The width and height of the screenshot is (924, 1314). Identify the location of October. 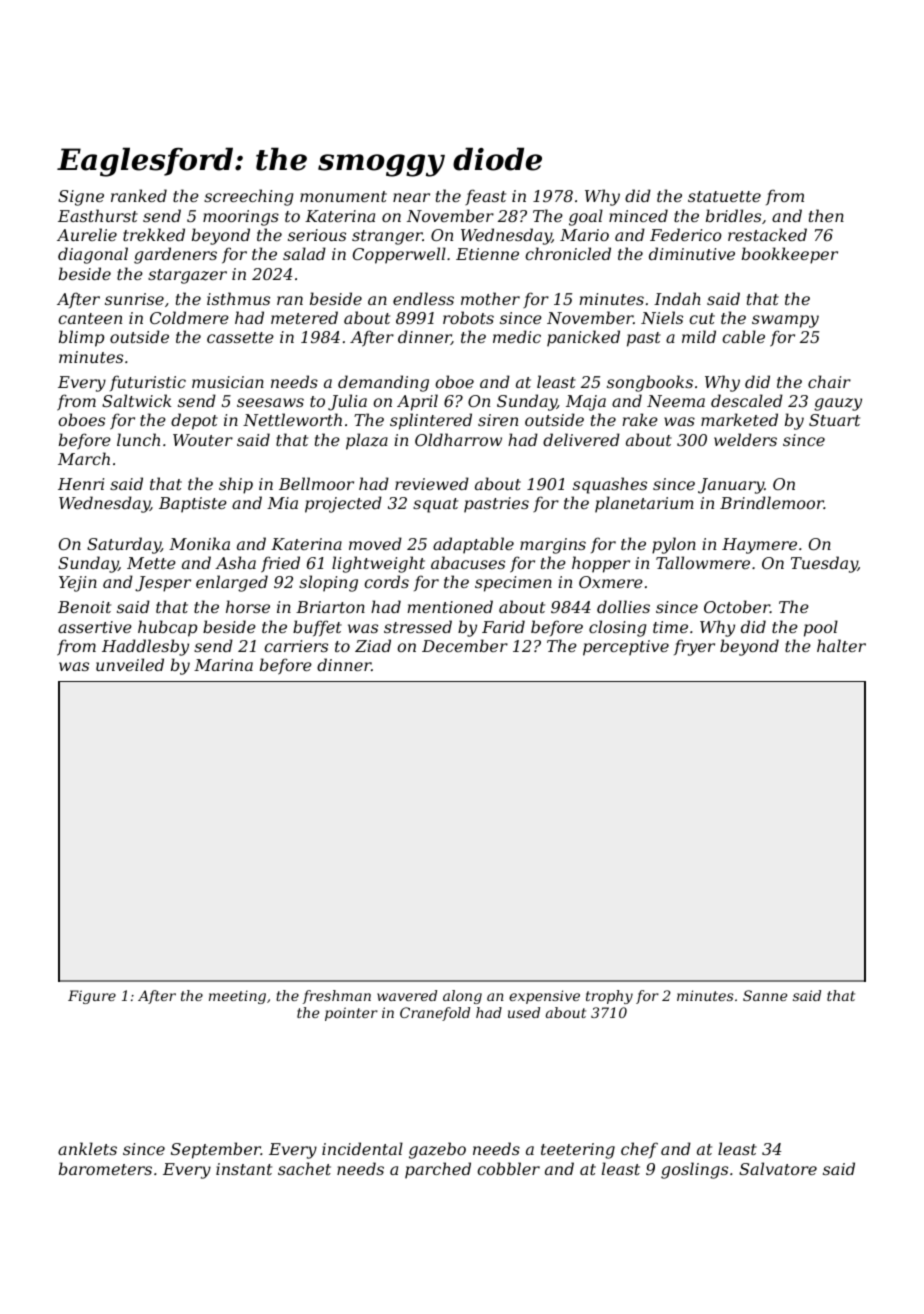
(737, 606).
